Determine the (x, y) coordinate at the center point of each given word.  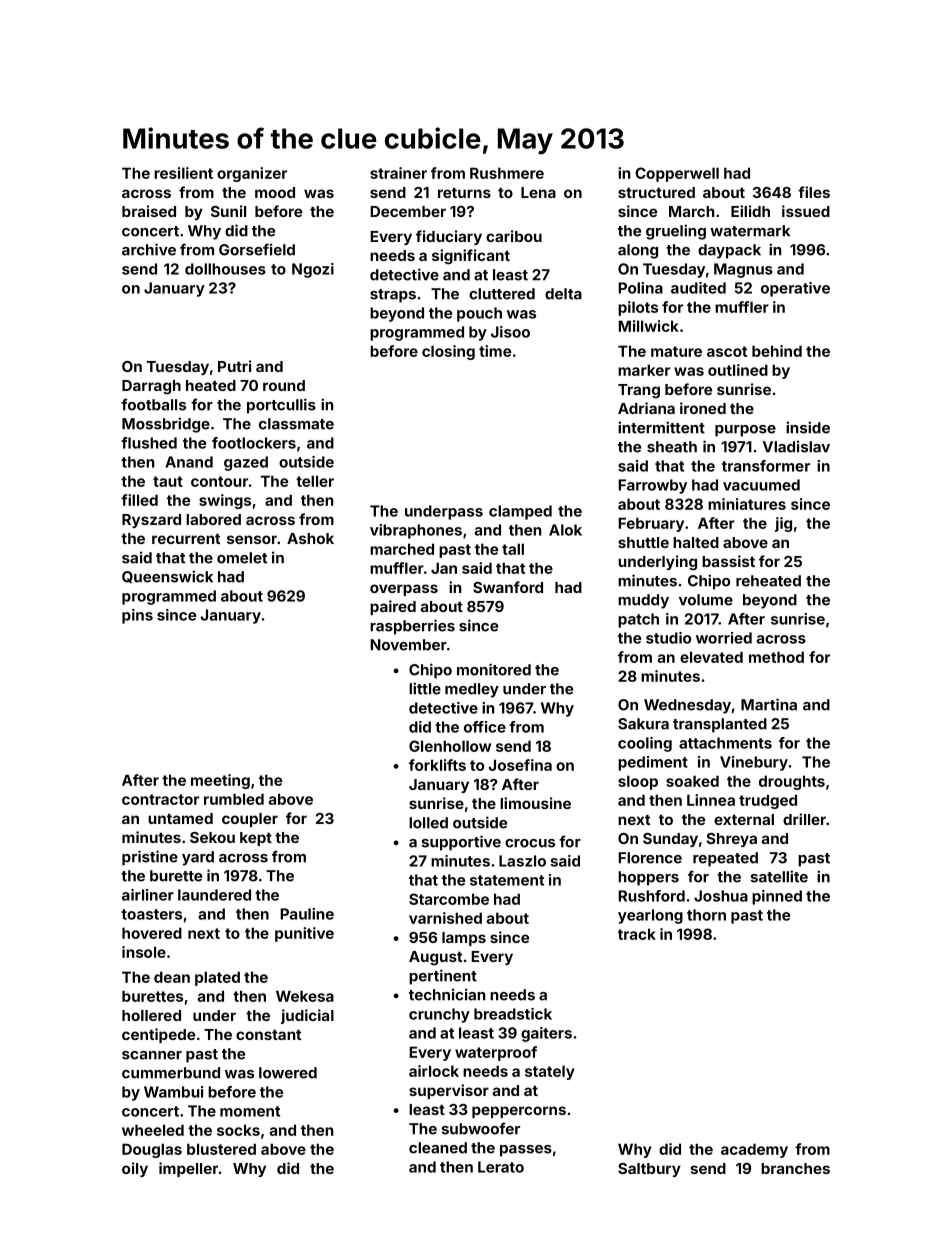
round (284, 385)
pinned (777, 897)
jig (783, 524)
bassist (728, 561)
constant (268, 1034)
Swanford (508, 587)
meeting (220, 781)
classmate (296, 424)
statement (507, 880)
